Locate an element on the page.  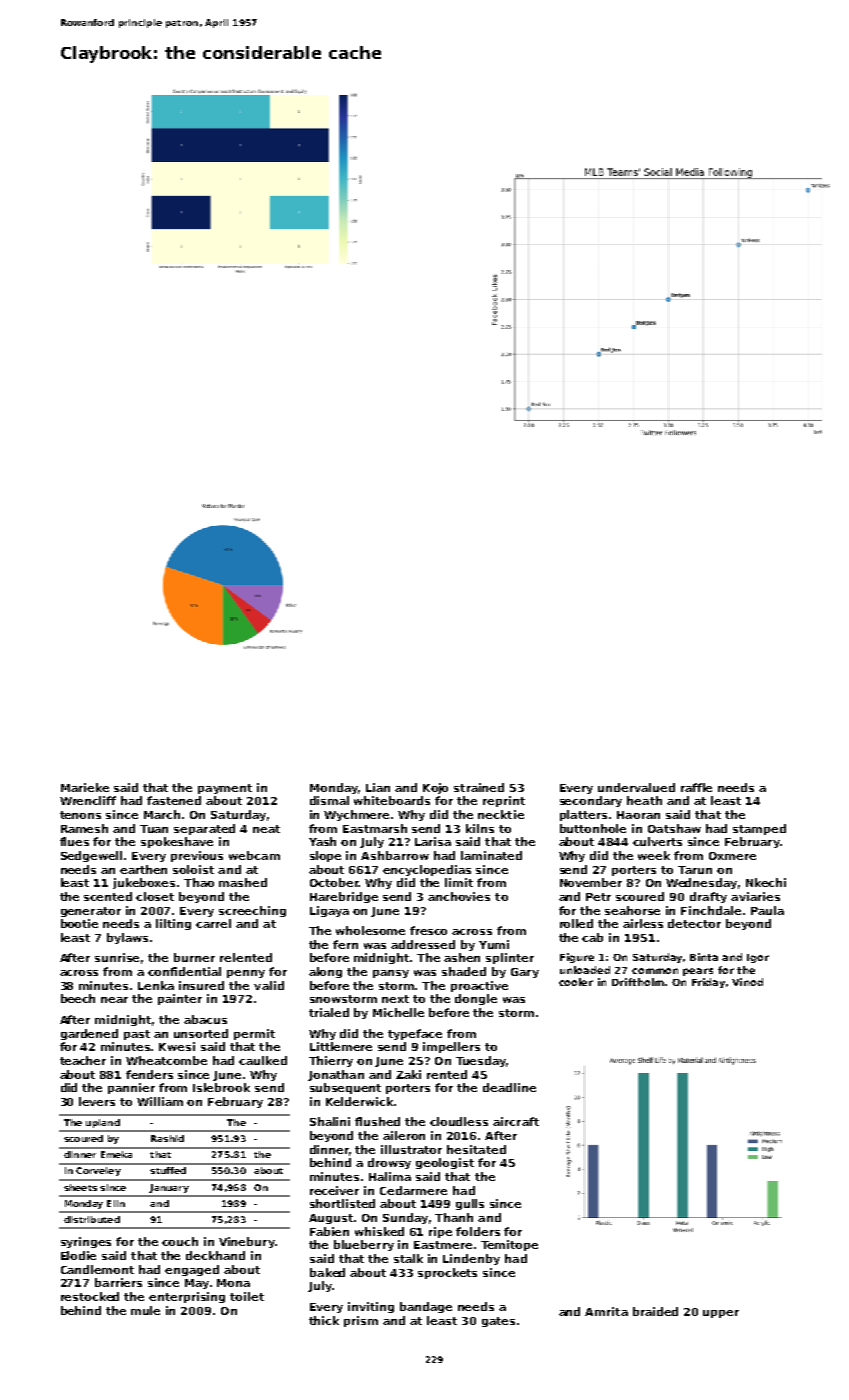
engaged is located at coordinates (192, 1270).
